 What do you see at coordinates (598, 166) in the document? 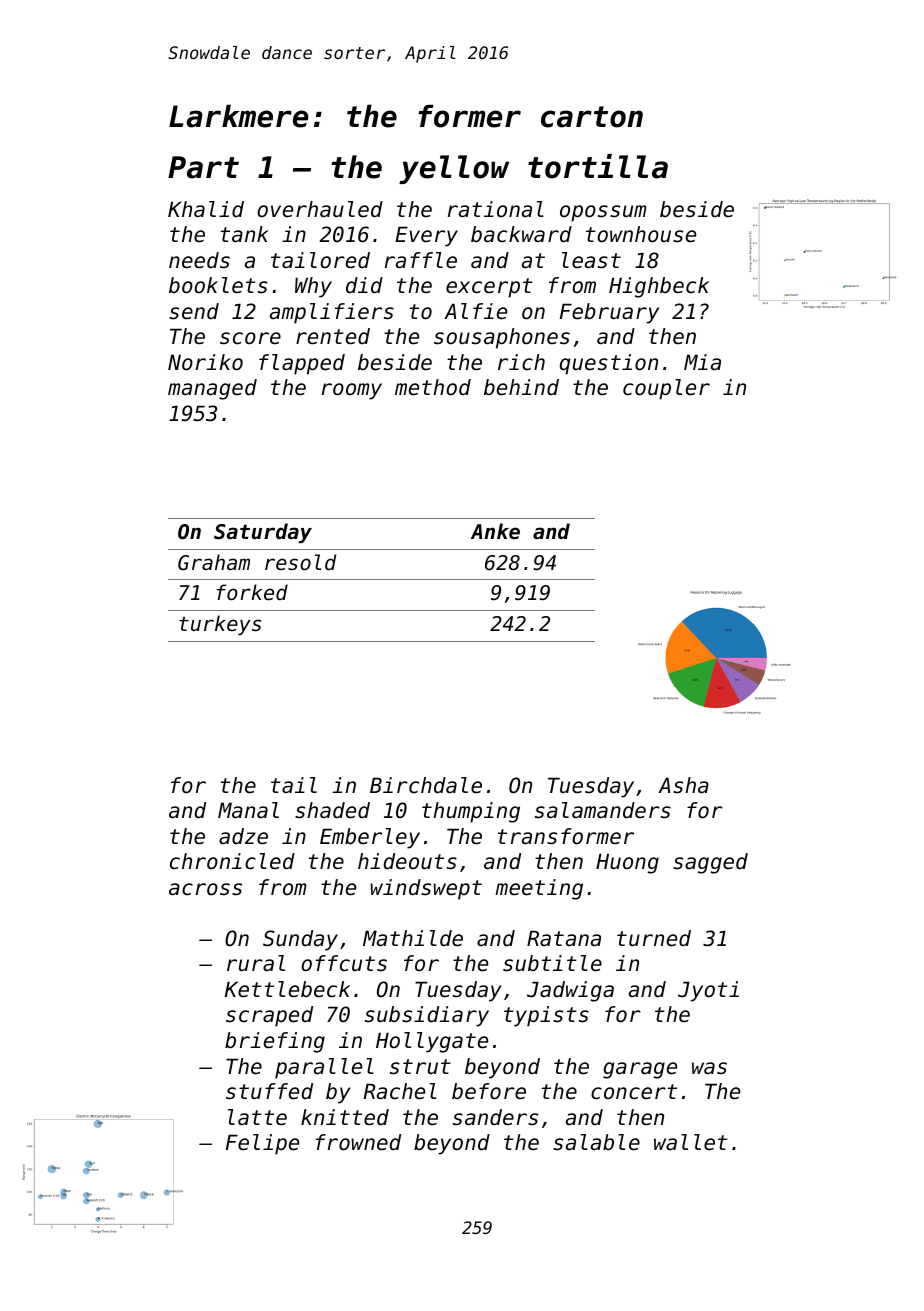
I see `tortilla` at bounding box center [598, 166].
